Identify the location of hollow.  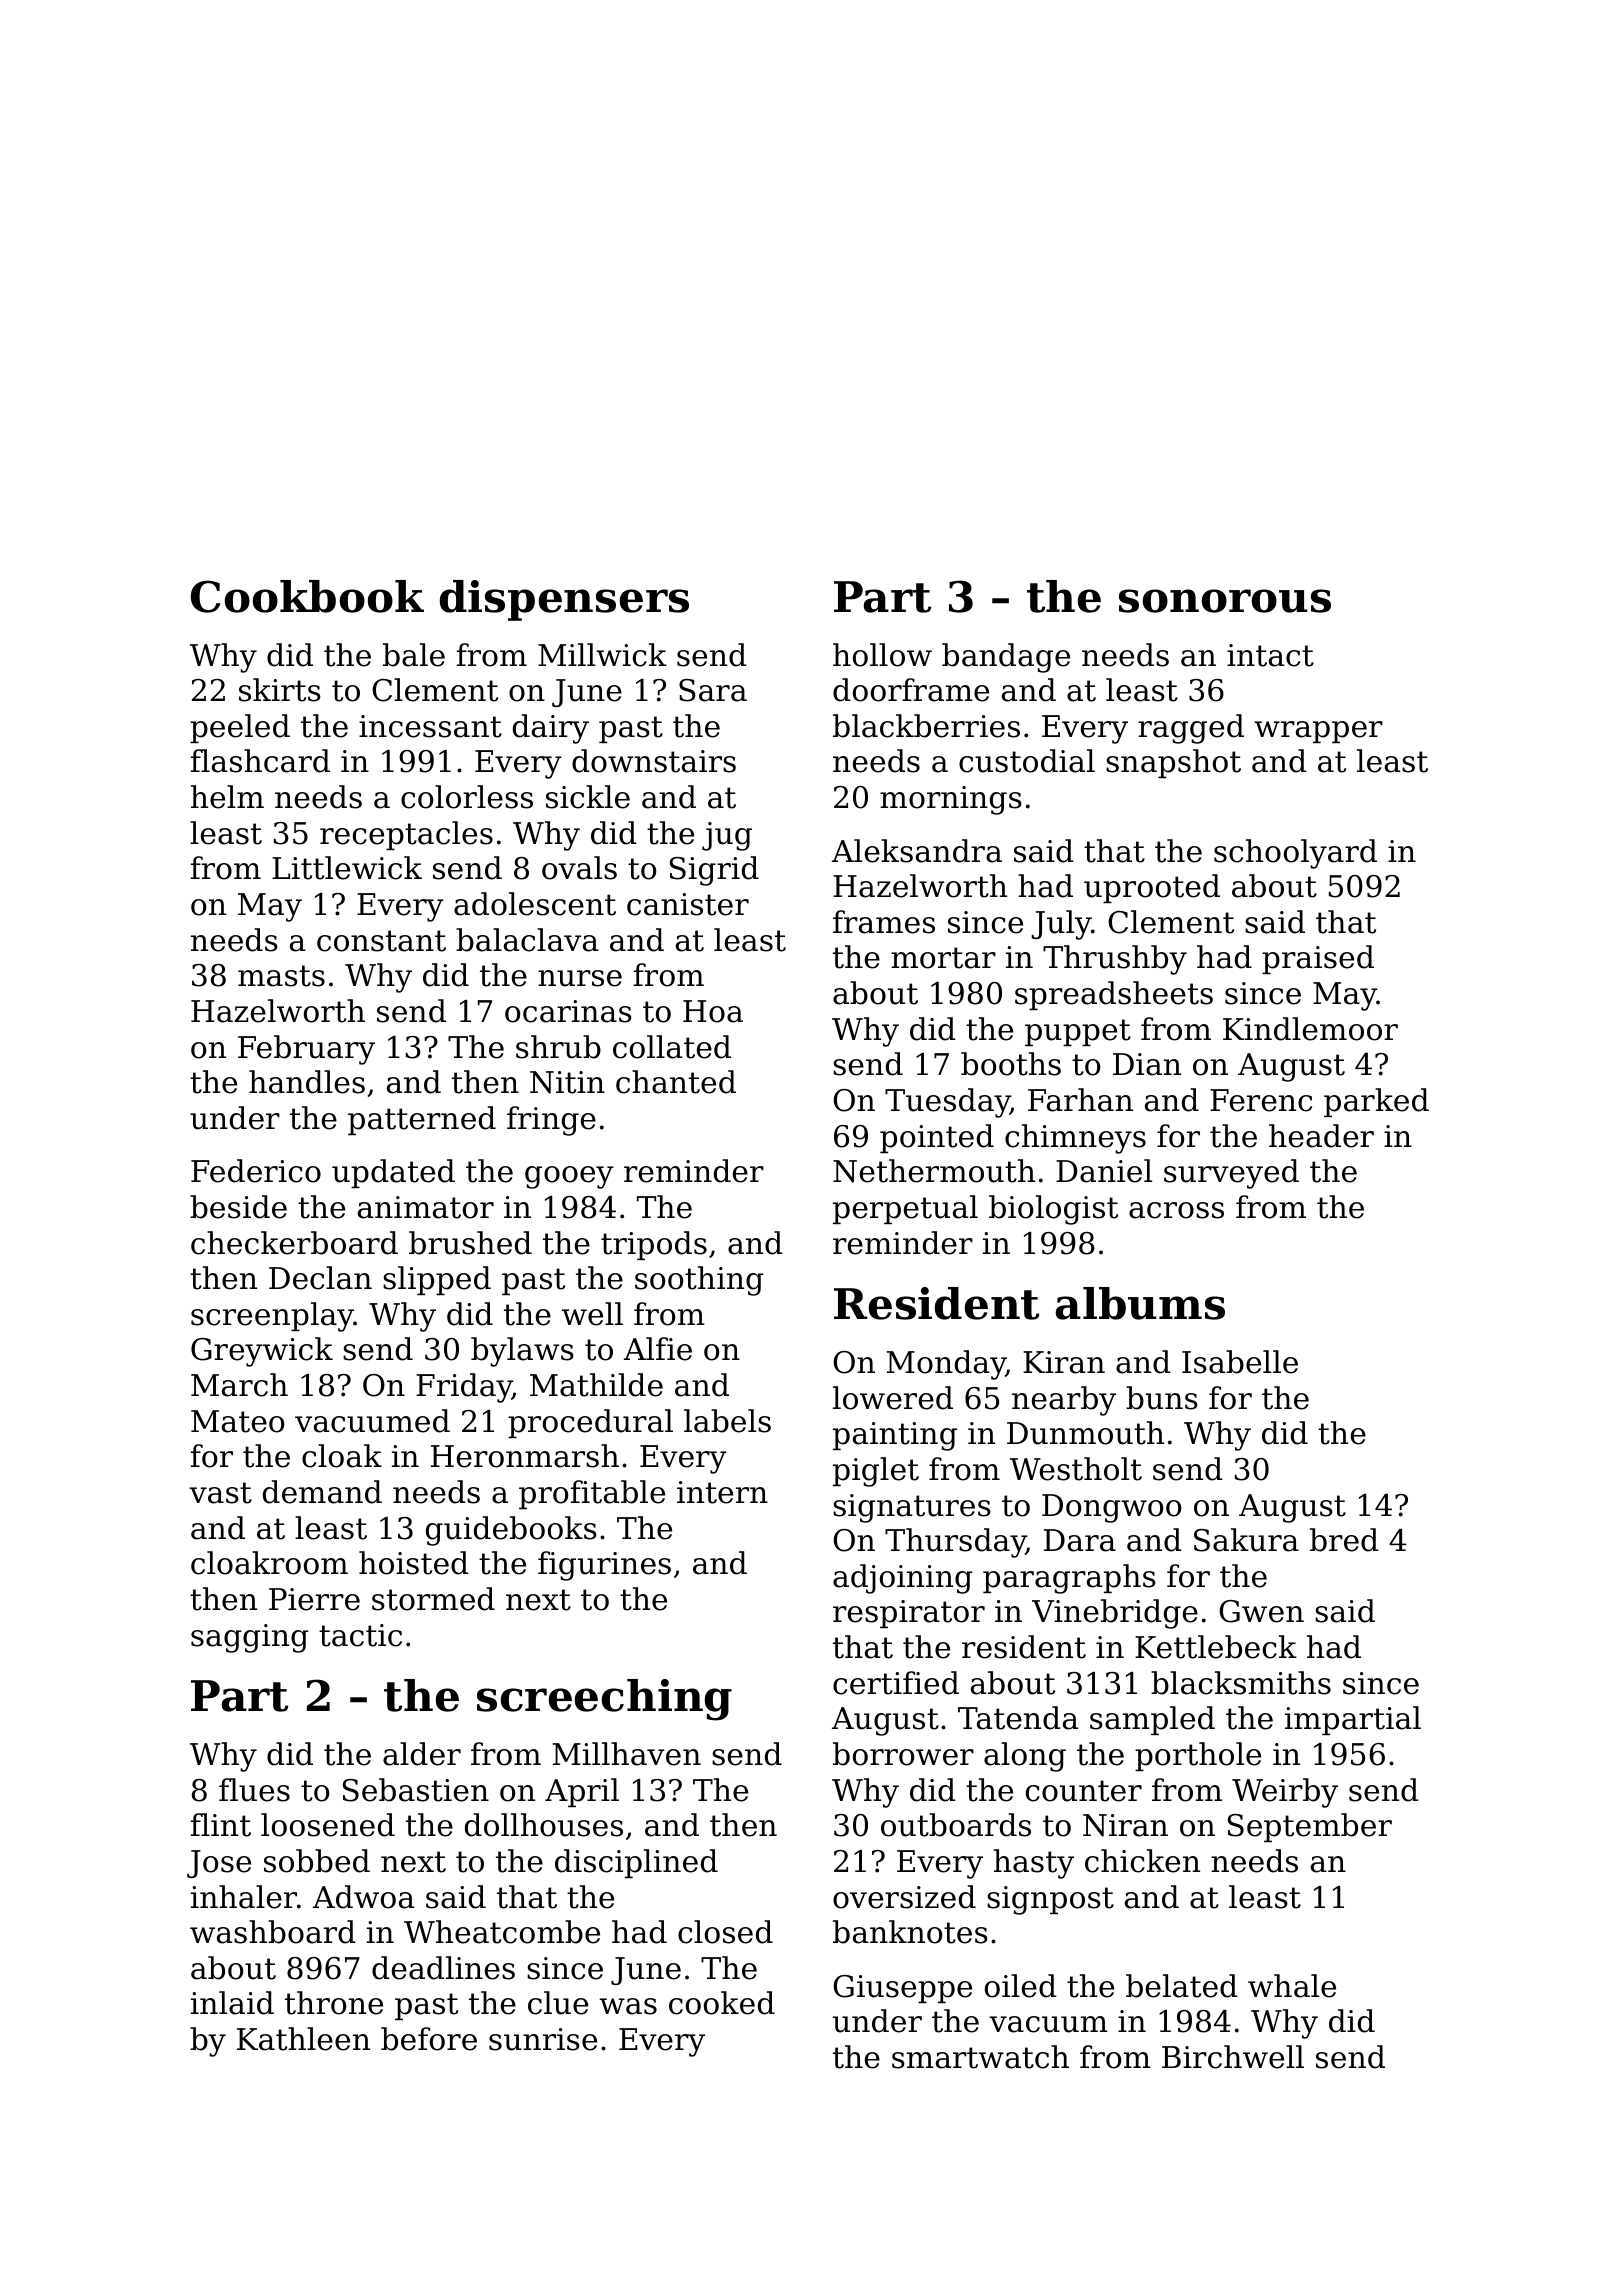
(882, 655).
